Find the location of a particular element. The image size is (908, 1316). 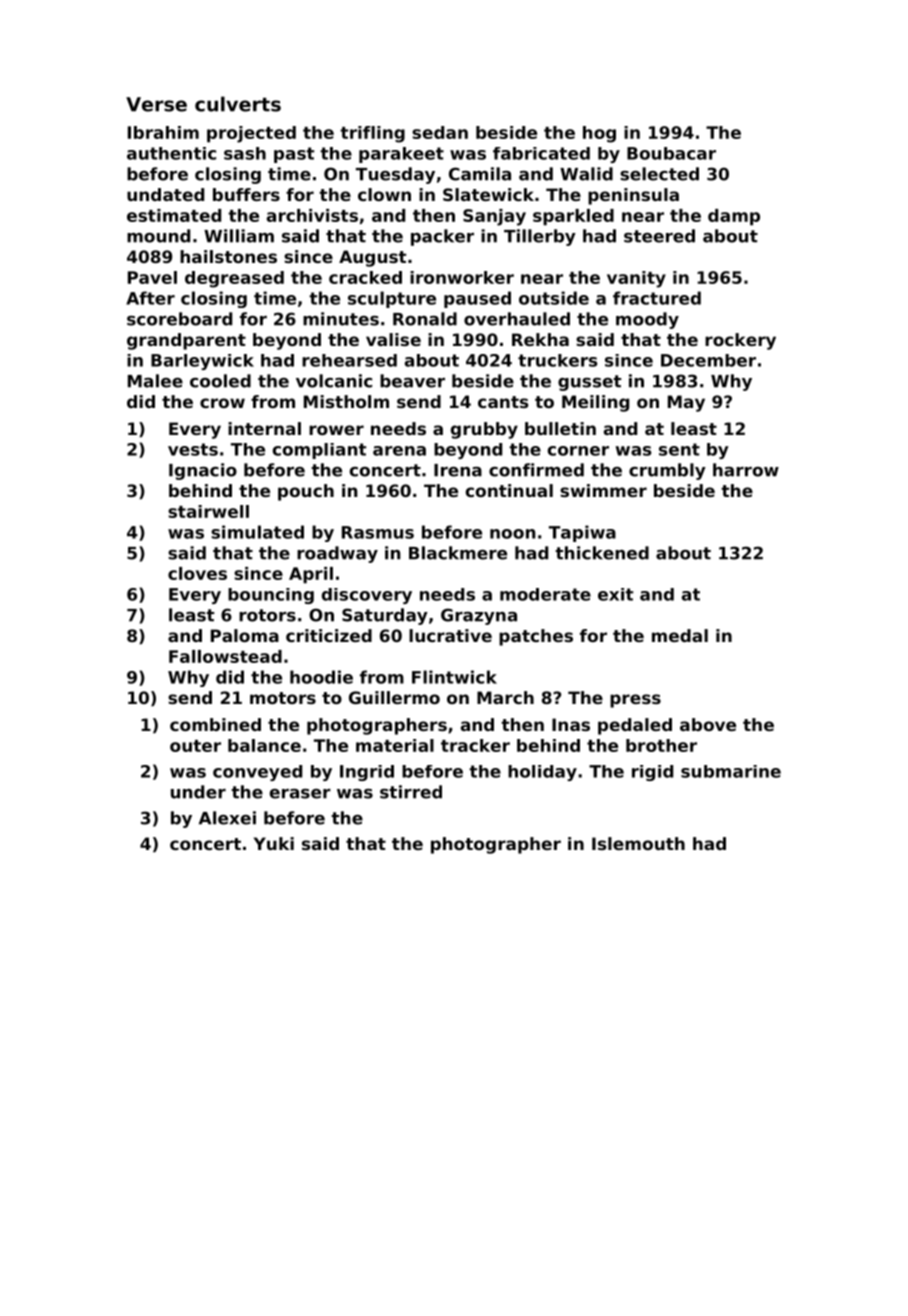

material is located at coordinates (395, 745).
